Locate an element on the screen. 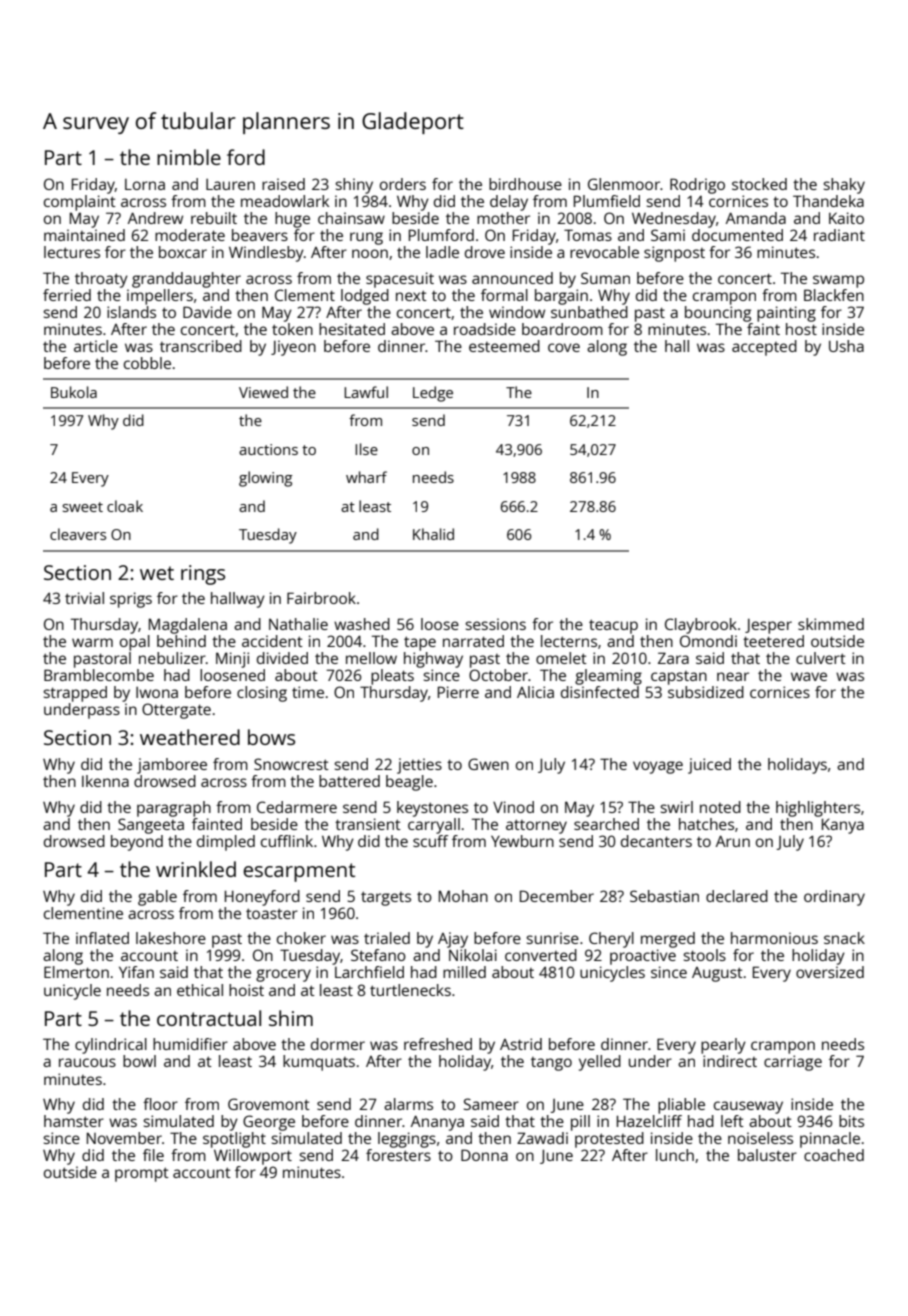 The width and height of the screenshot is (908, 1316). milled is located at coordinates (464, 972).
